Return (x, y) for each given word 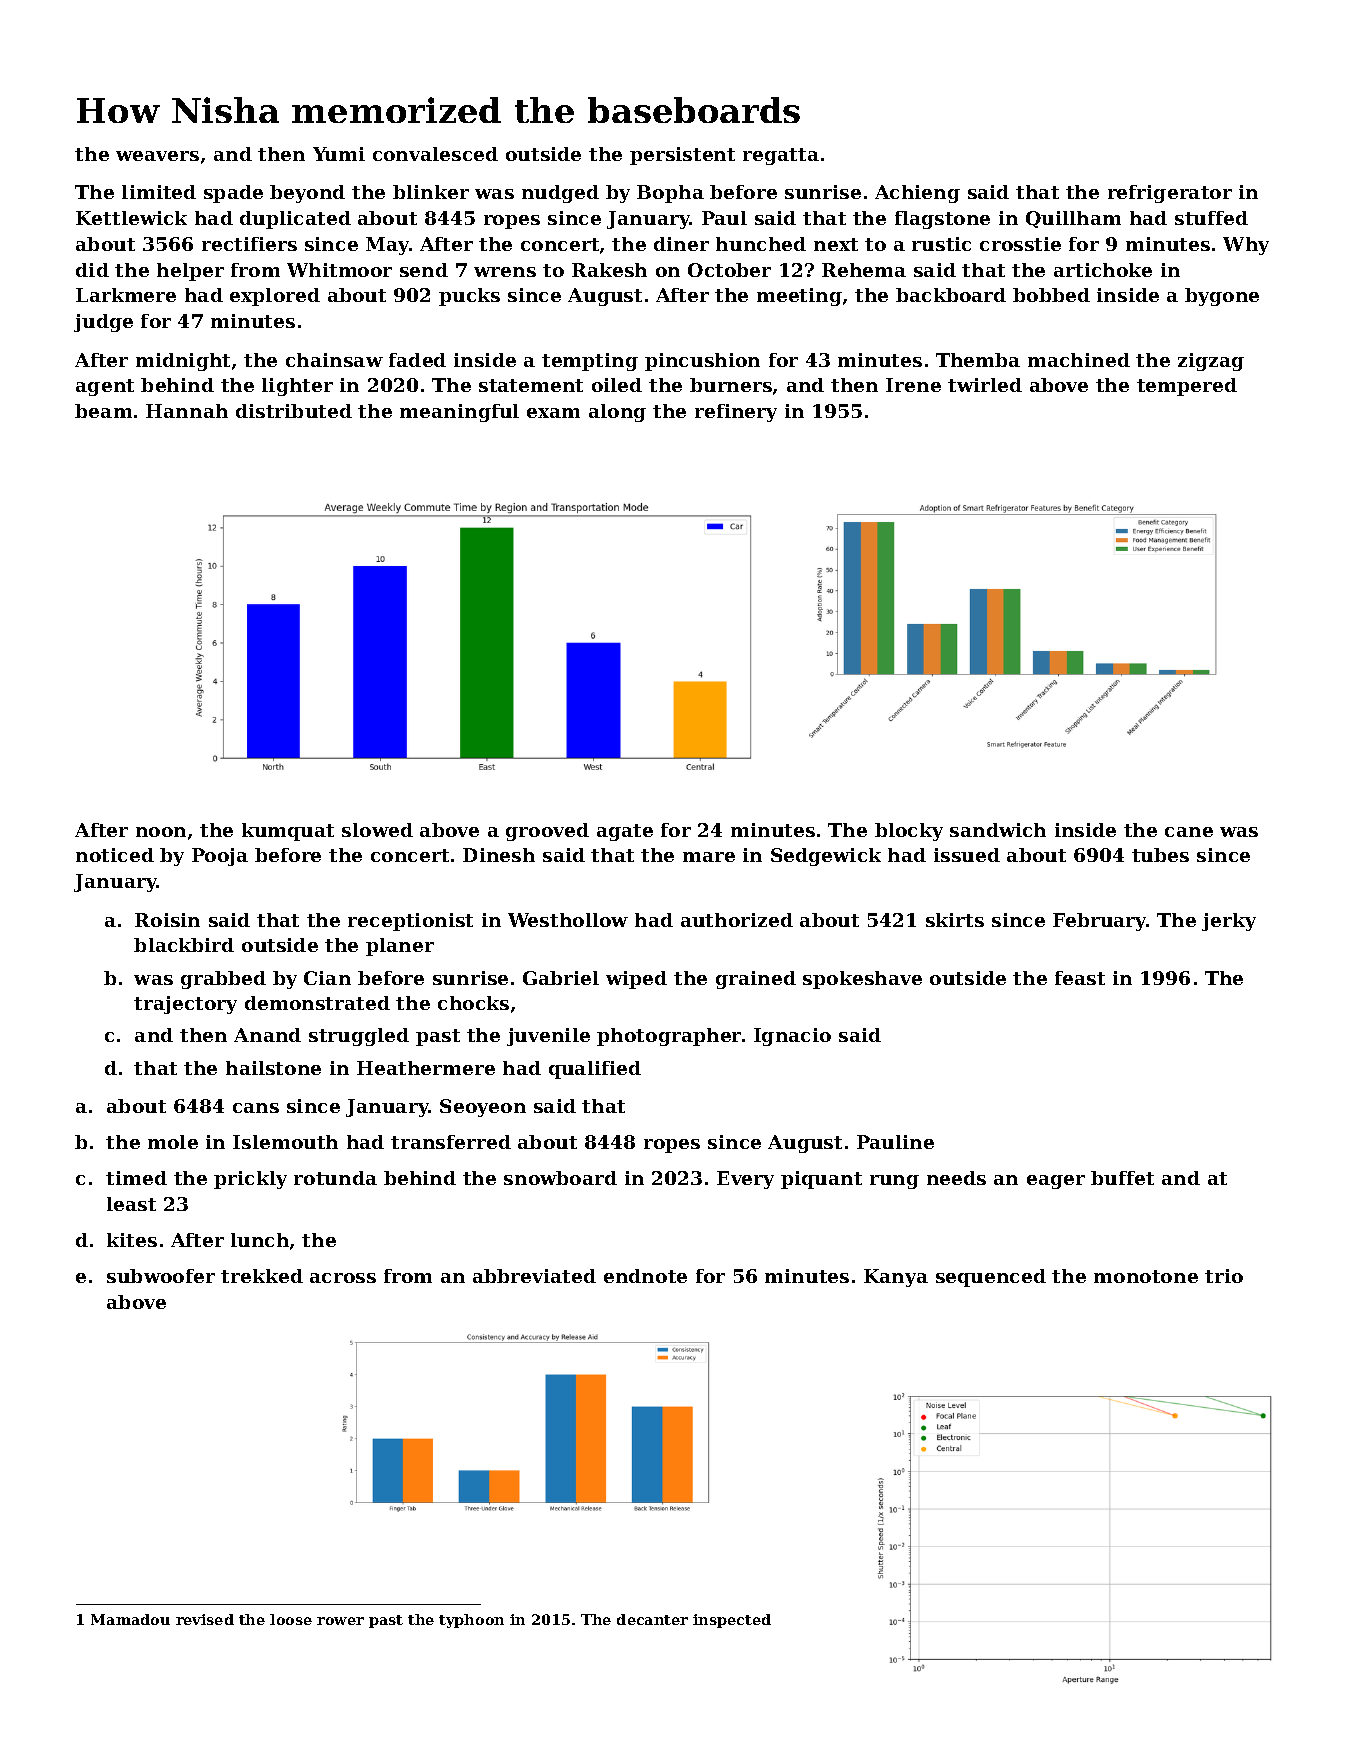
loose (291, 1619)
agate (625, 832)
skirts (955, 920)
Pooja (220, 857)
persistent (682, 156)
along (617, 413)
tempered (1187, 387)
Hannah (187, 411)
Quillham (1073, 219)
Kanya (896, 1278)
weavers (157, 156)
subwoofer (161, 1276)
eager (1056, 1182)
